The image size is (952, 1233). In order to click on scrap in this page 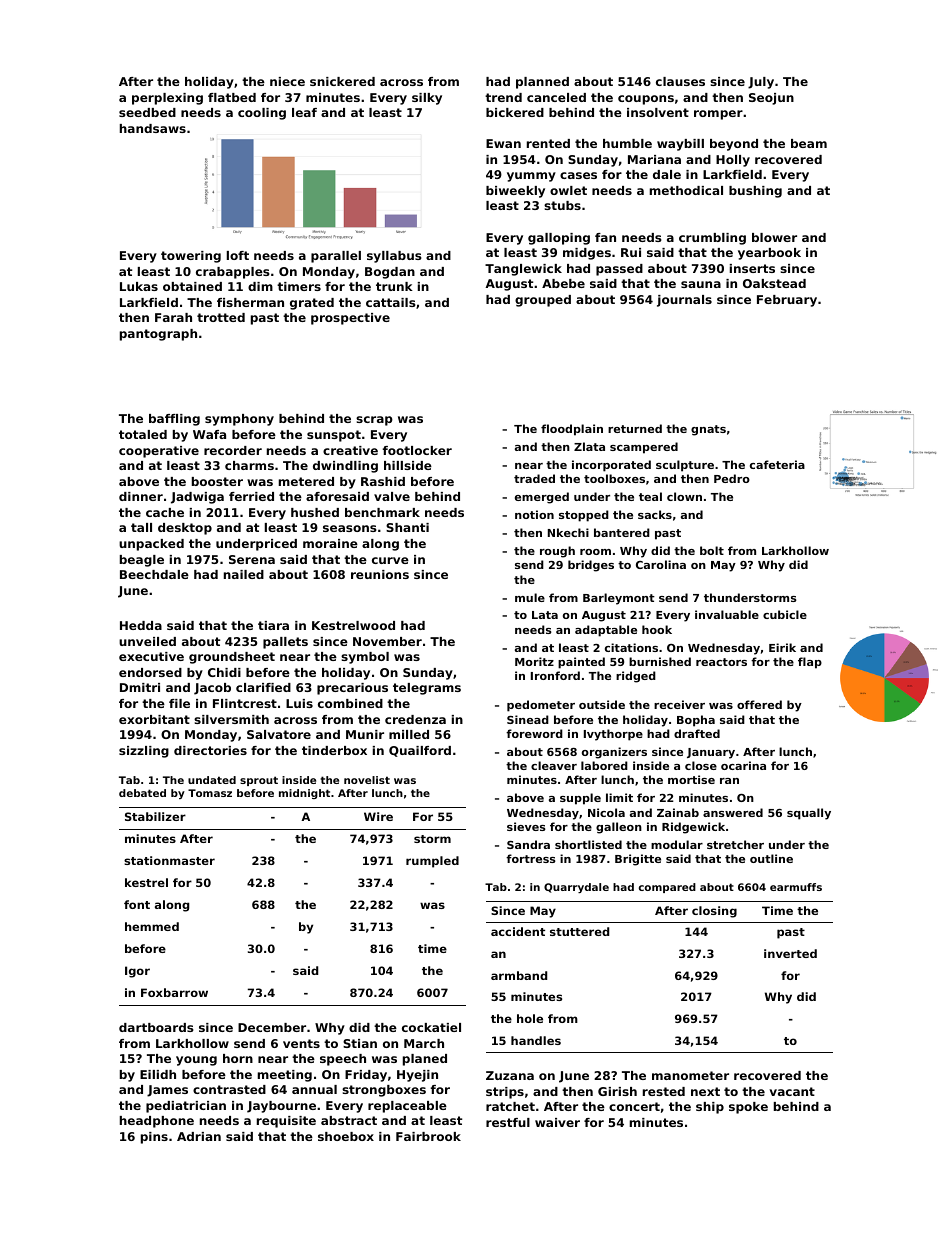, I will do `click(374, 421)`.
